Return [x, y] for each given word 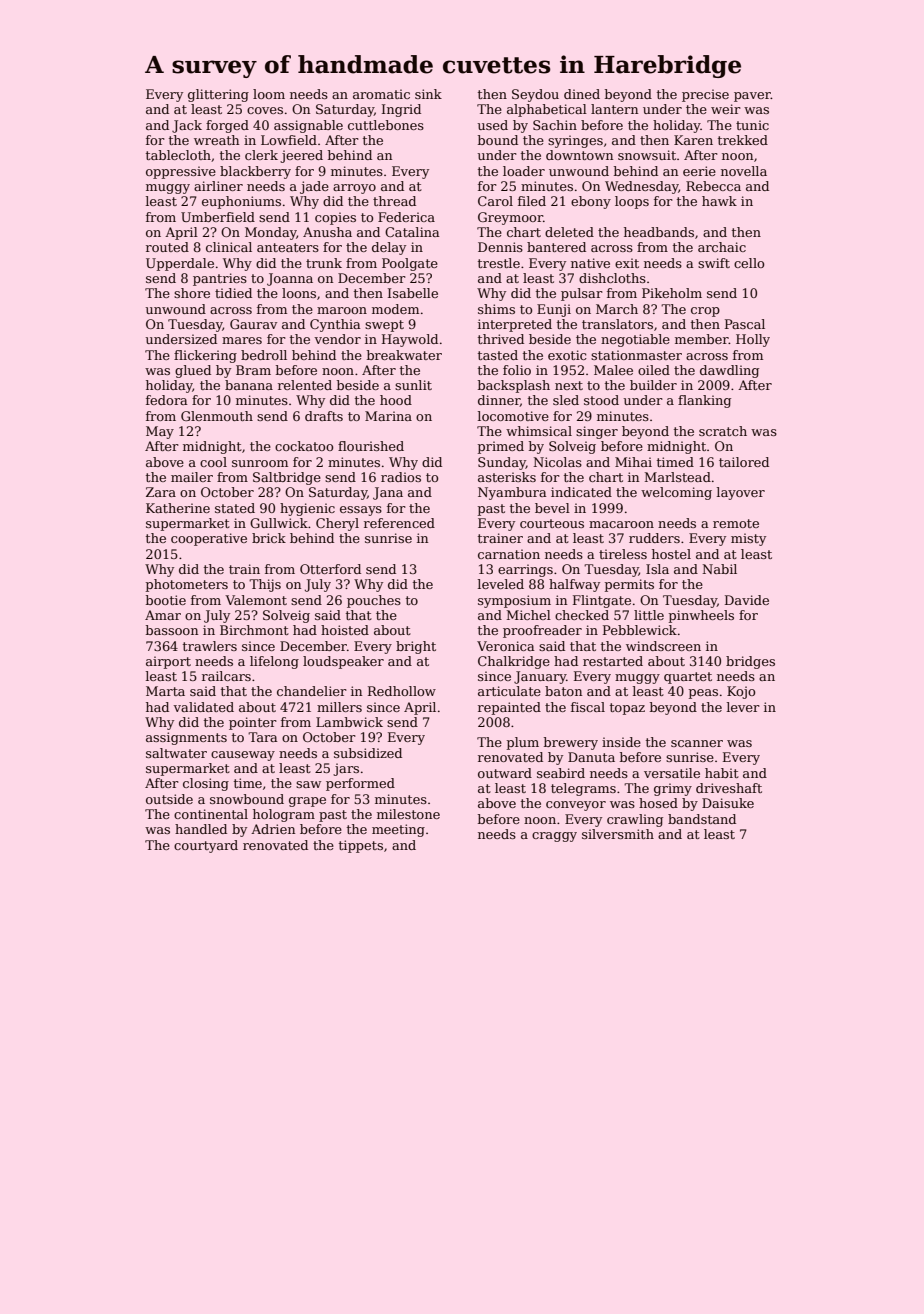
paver [752, 97]
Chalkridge [514, 662]
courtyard [206, 846]
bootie [166, 600]
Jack [187, 126]
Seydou [535, 95]
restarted [613, 661]
